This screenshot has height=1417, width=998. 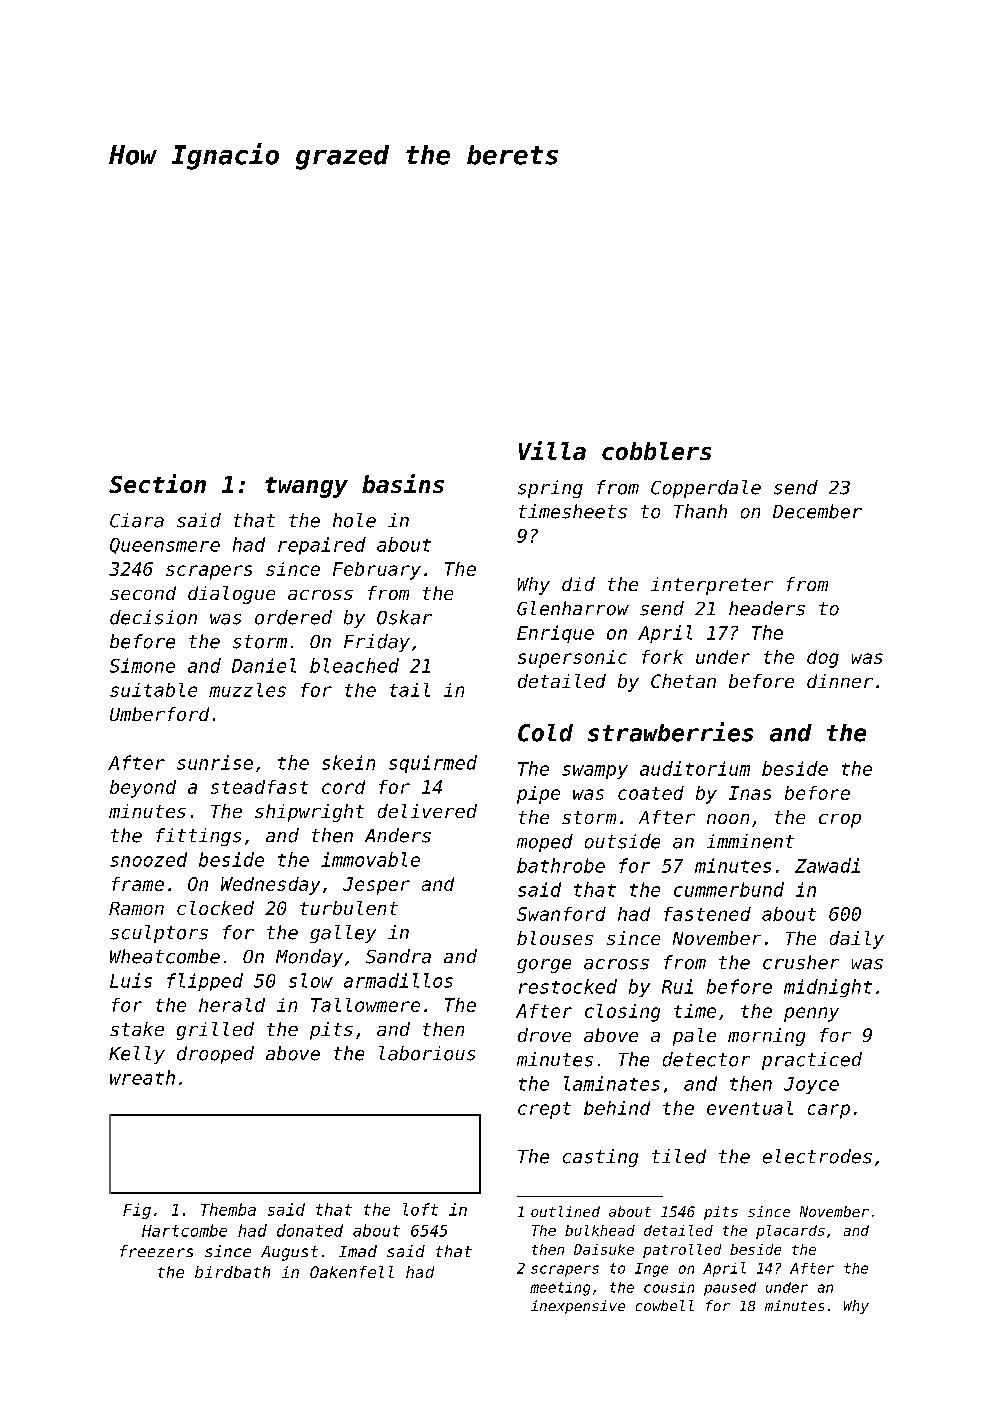 What do you see at coordinates (544, 966) in the screenshot?
I see `gorge` at bounding box center [544, 966].
